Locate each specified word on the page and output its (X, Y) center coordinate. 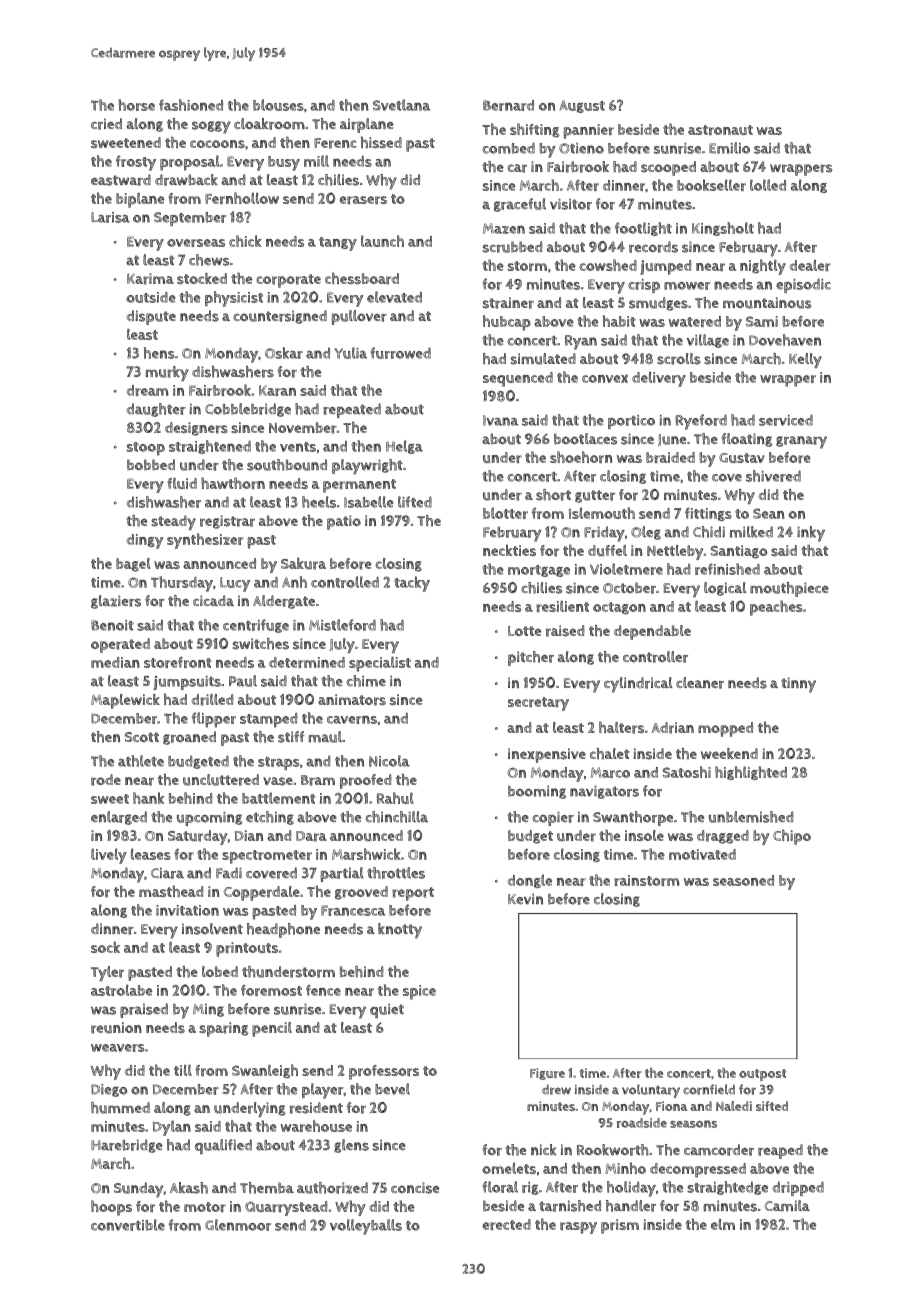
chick (245, 241)
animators (352, 700)
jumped (666, 267)
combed (509, 148)
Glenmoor (238, 1225)
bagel (133, 565)
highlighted (751, 773)
